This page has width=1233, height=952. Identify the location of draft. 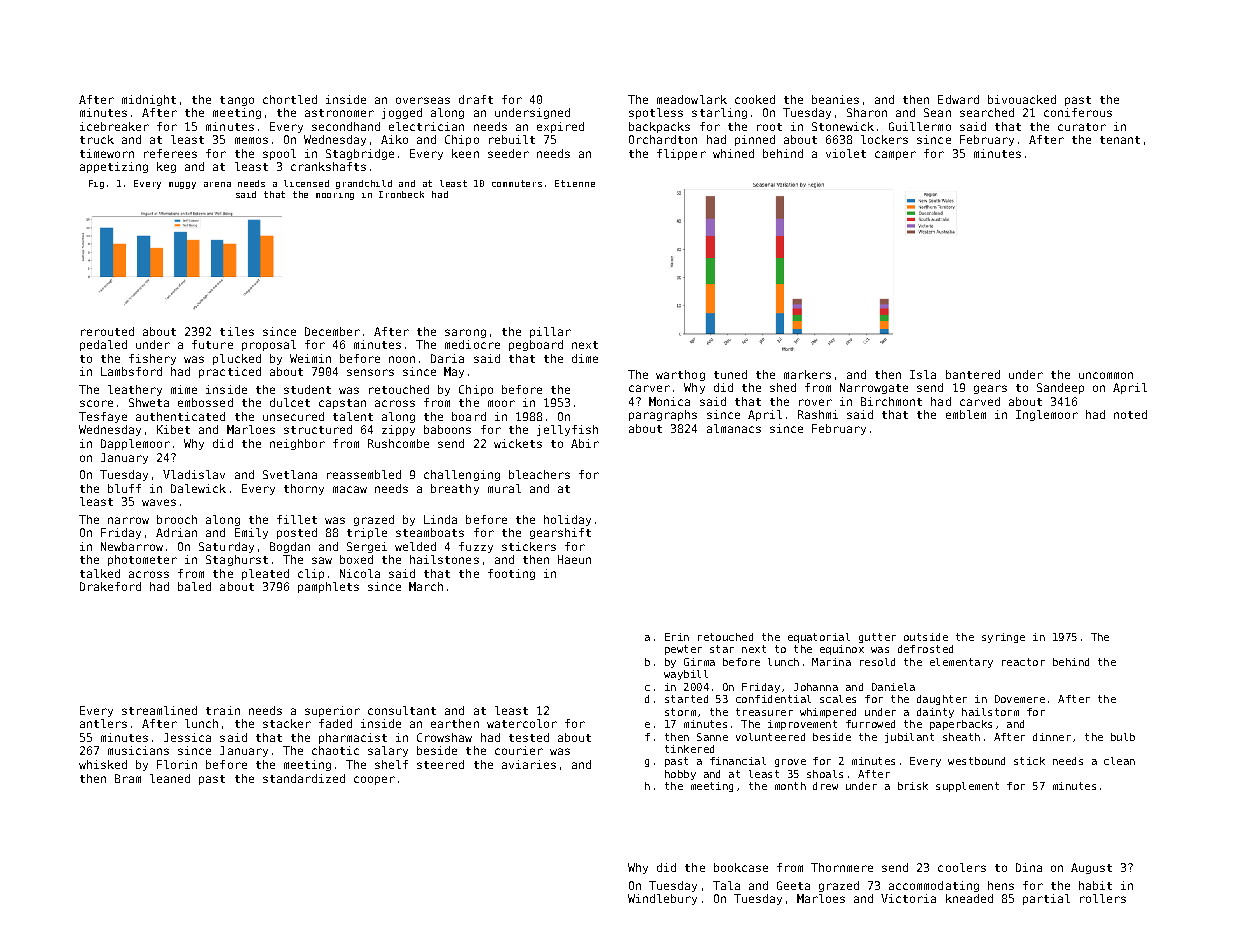
(476, 99).
